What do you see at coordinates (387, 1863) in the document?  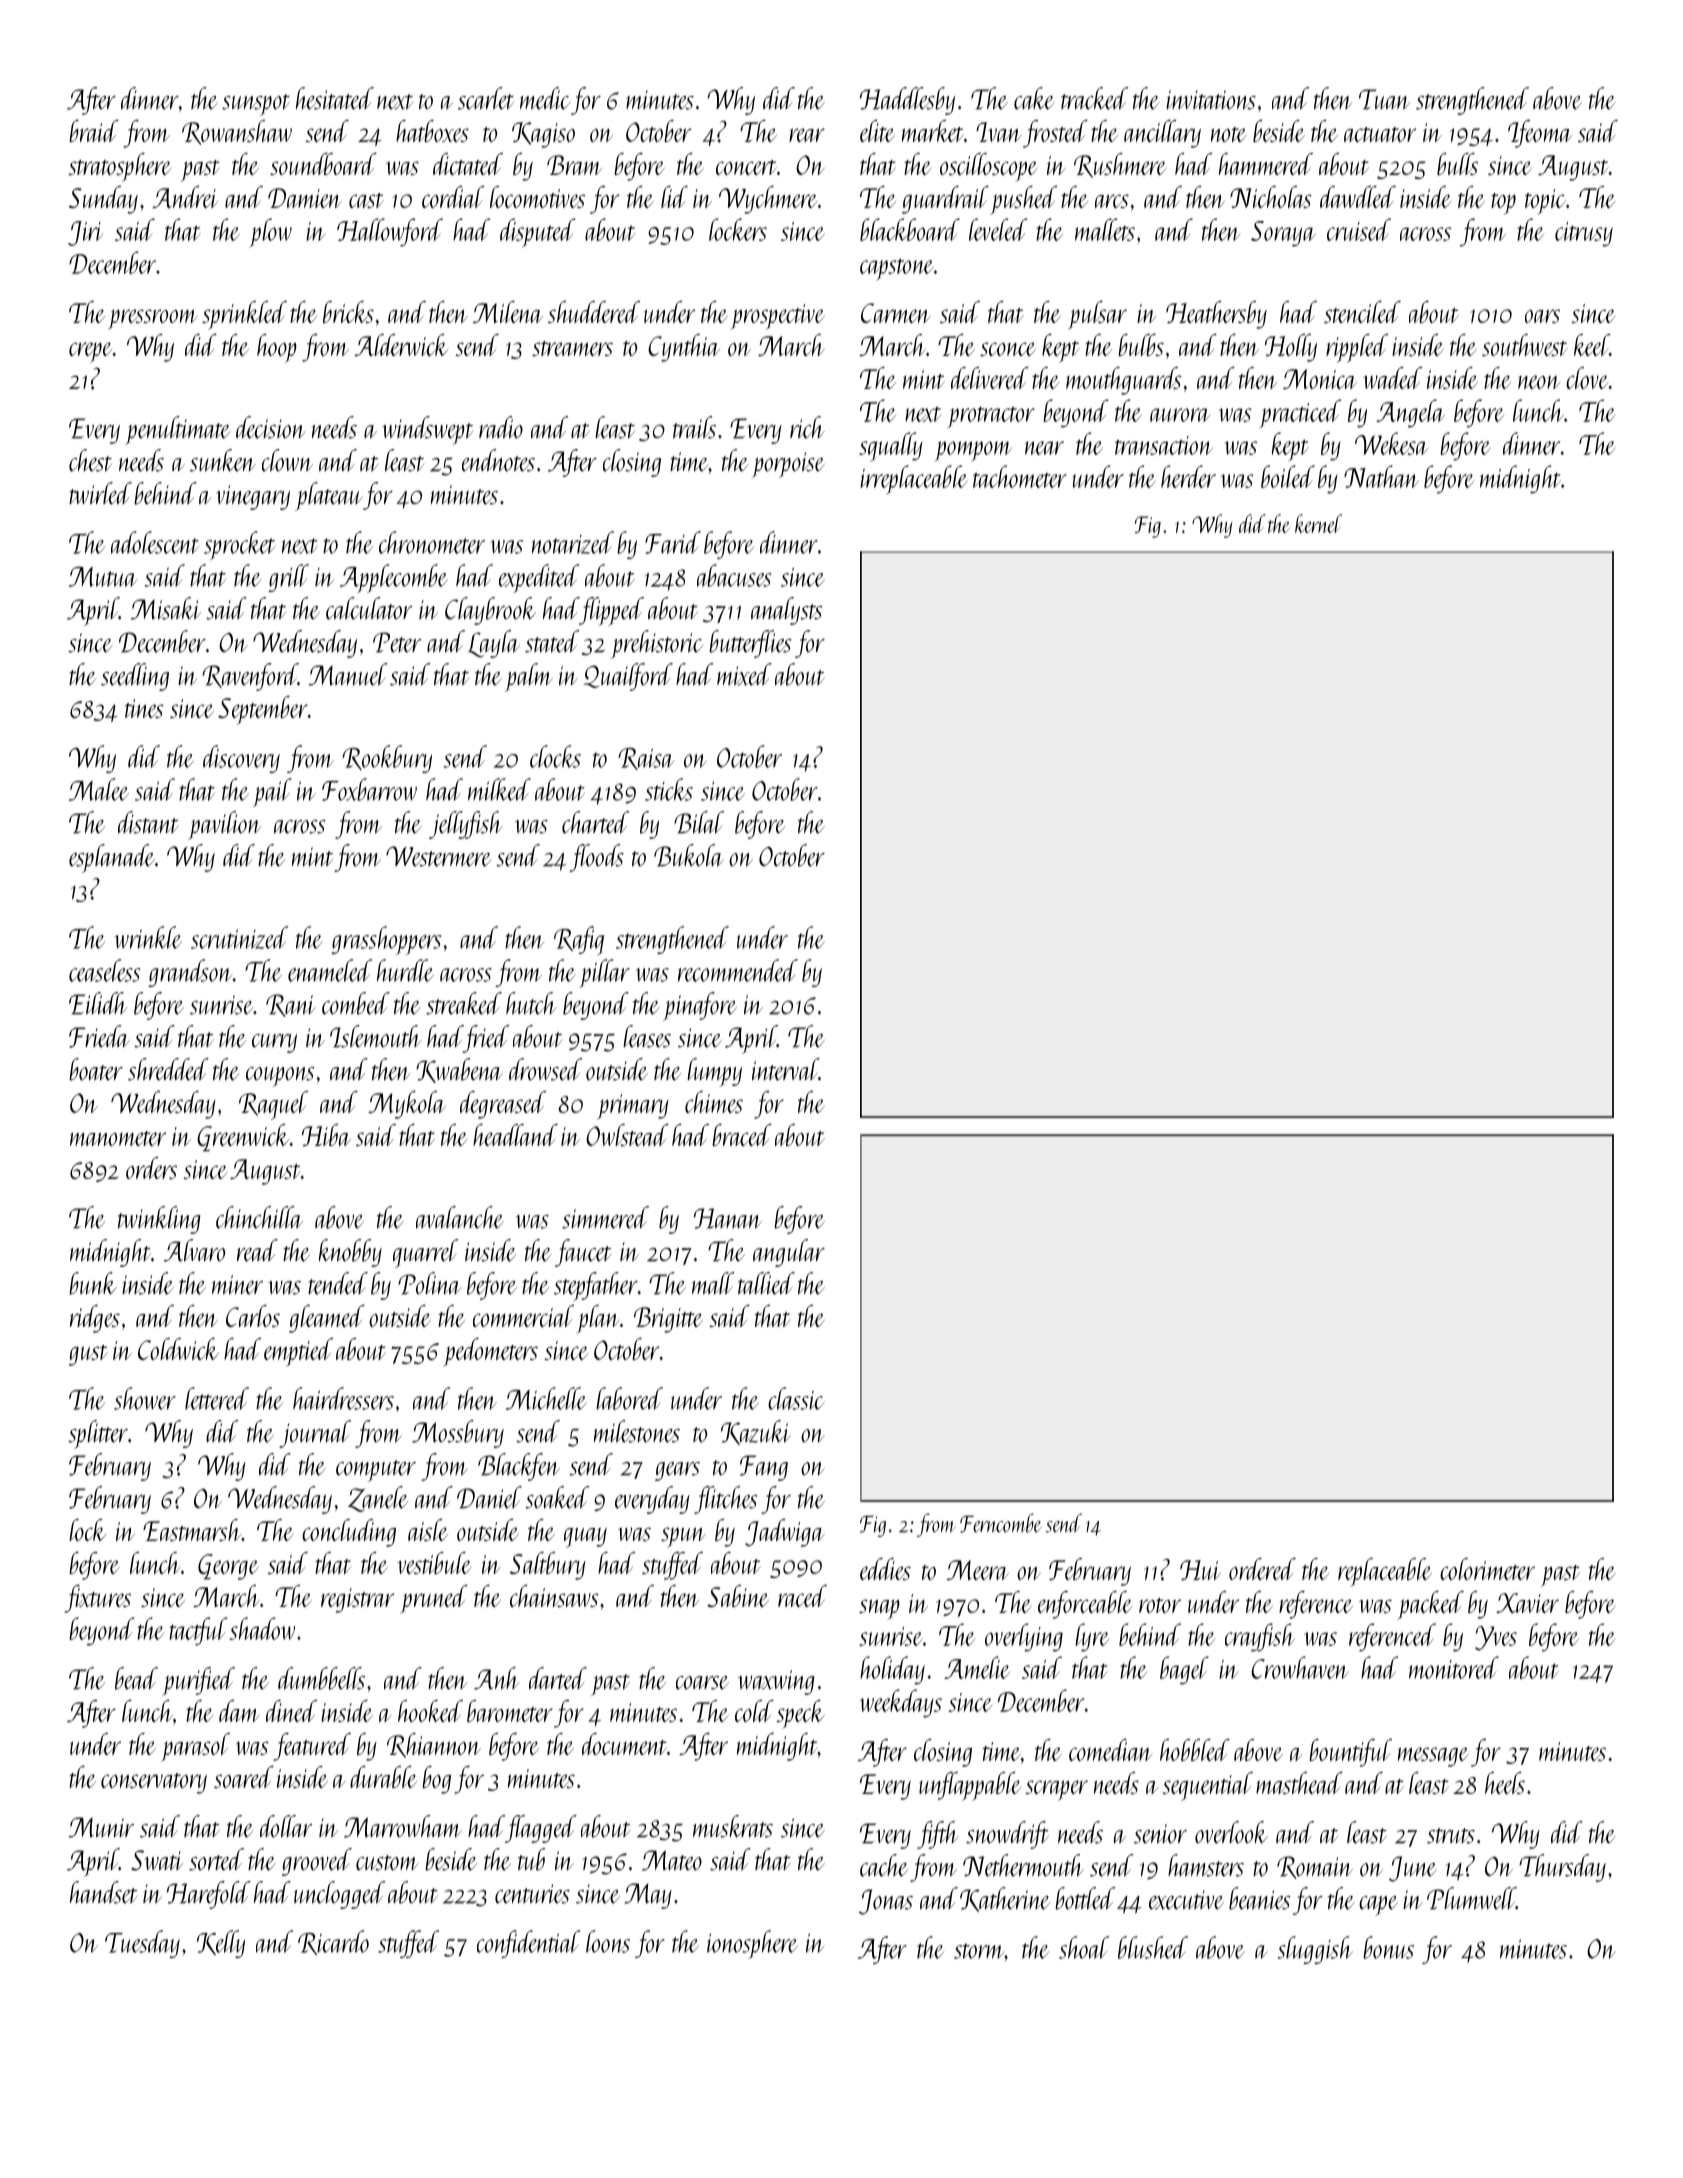 I see `custom` at bounding box center [387, 1863].
